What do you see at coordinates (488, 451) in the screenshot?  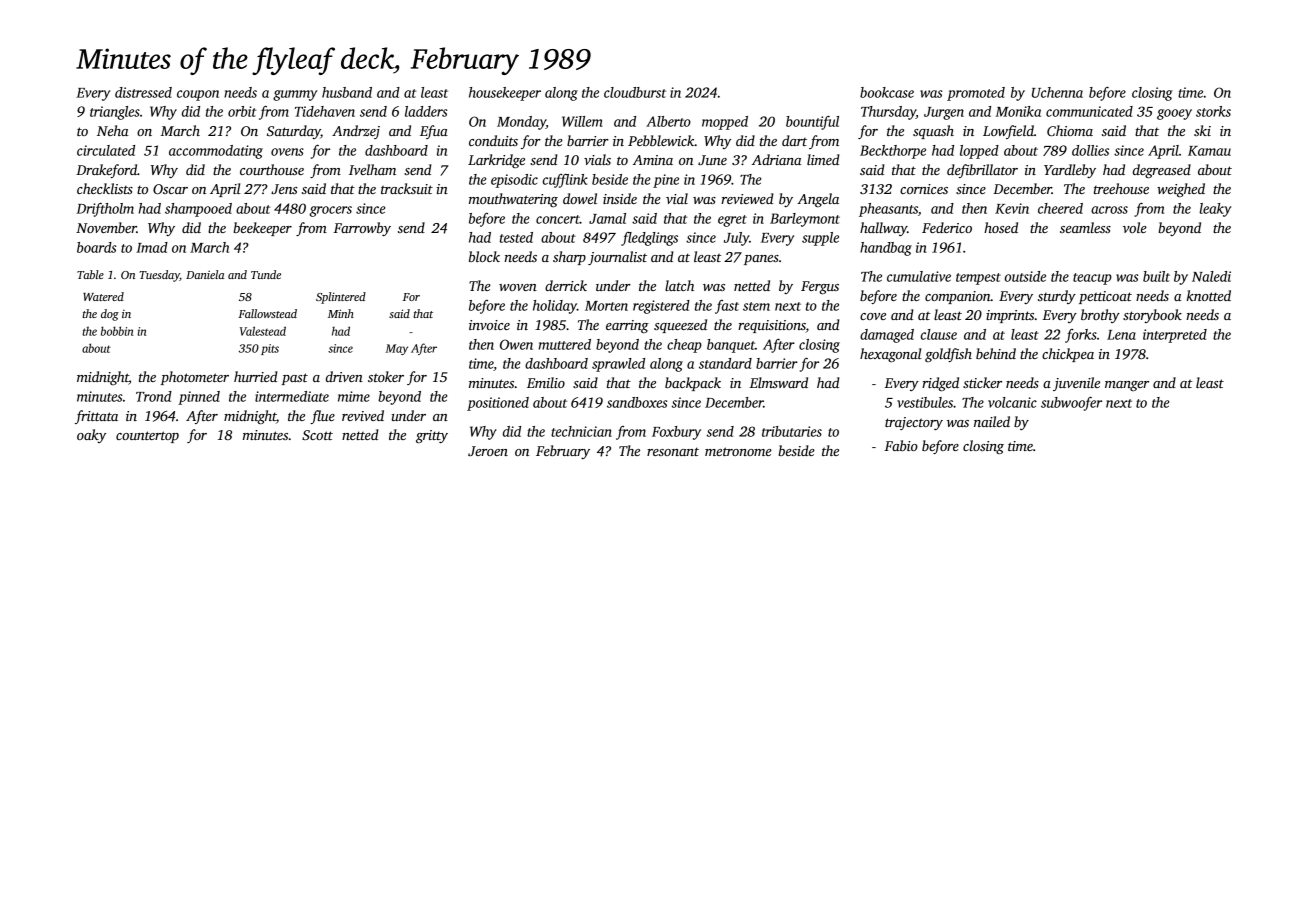 I see `Jeroen` at bounding box center [488, 451].
